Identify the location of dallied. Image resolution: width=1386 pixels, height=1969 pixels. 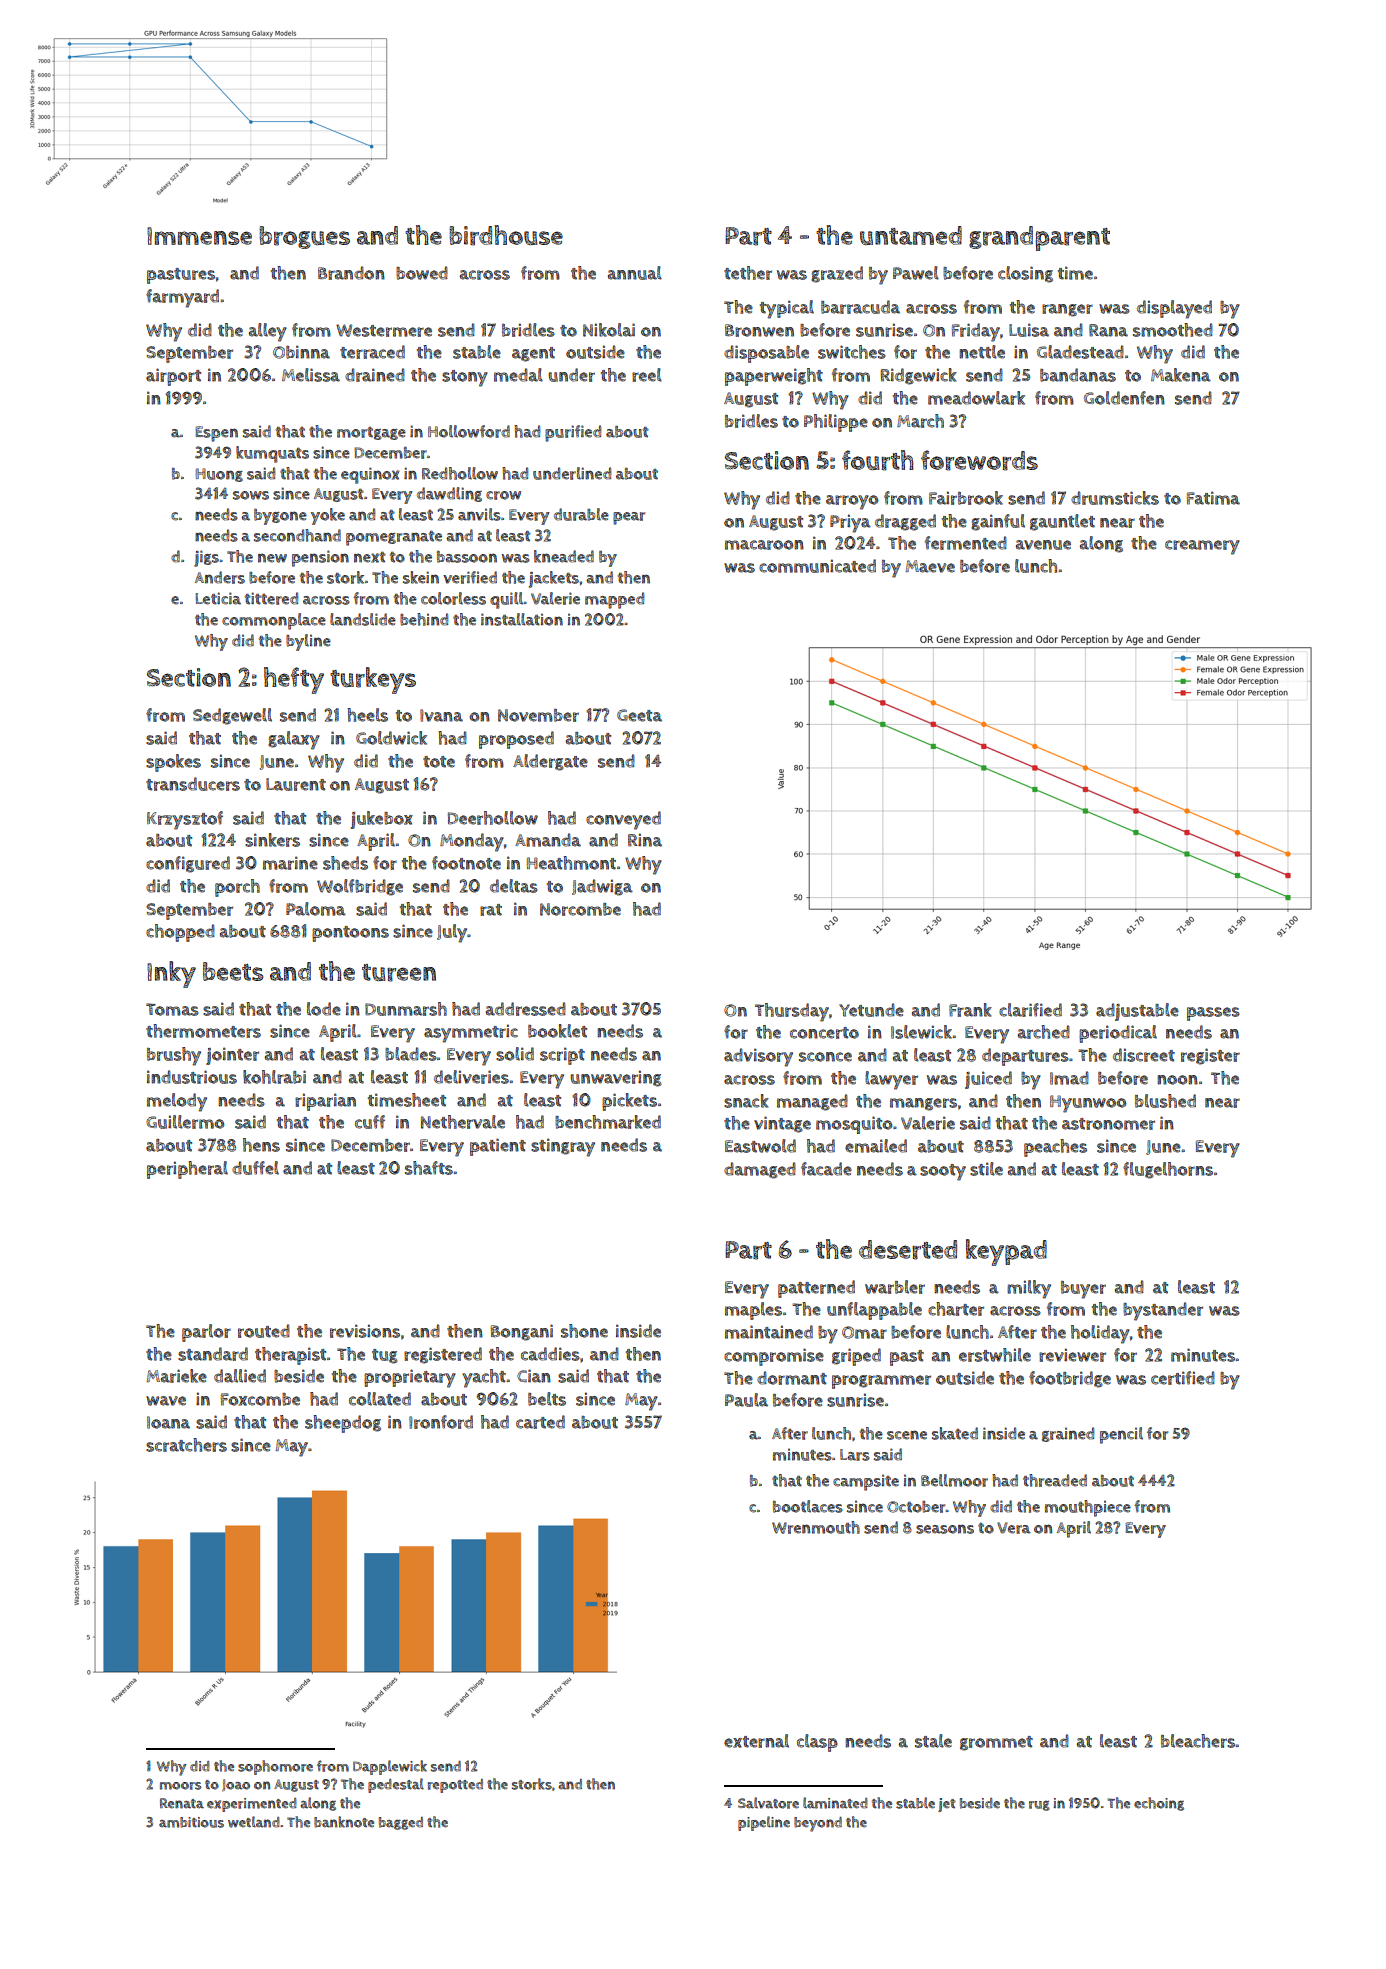
(240, 1376).
